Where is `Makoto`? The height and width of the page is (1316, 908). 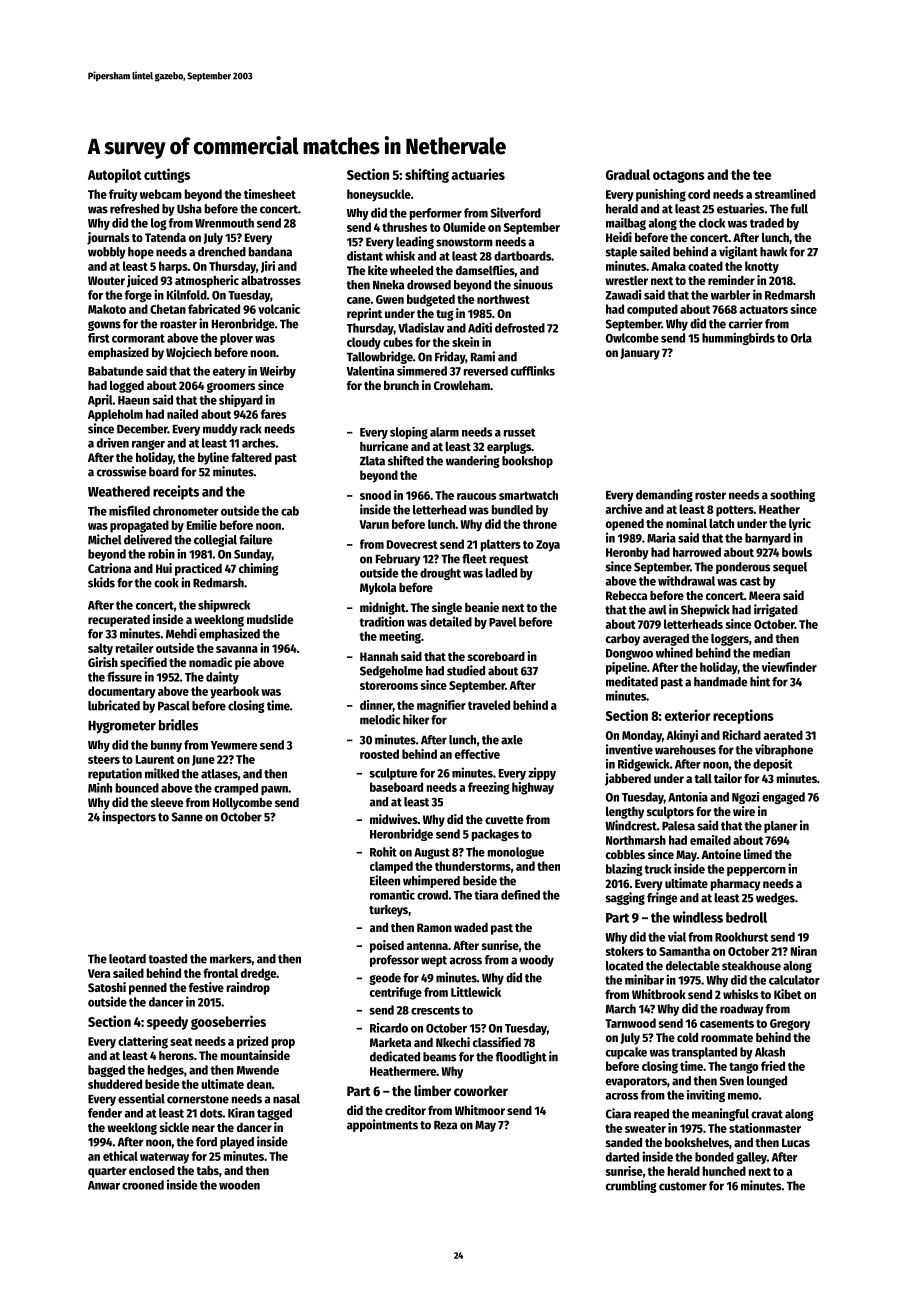
Makoto is located at coordinates (107, 309).
